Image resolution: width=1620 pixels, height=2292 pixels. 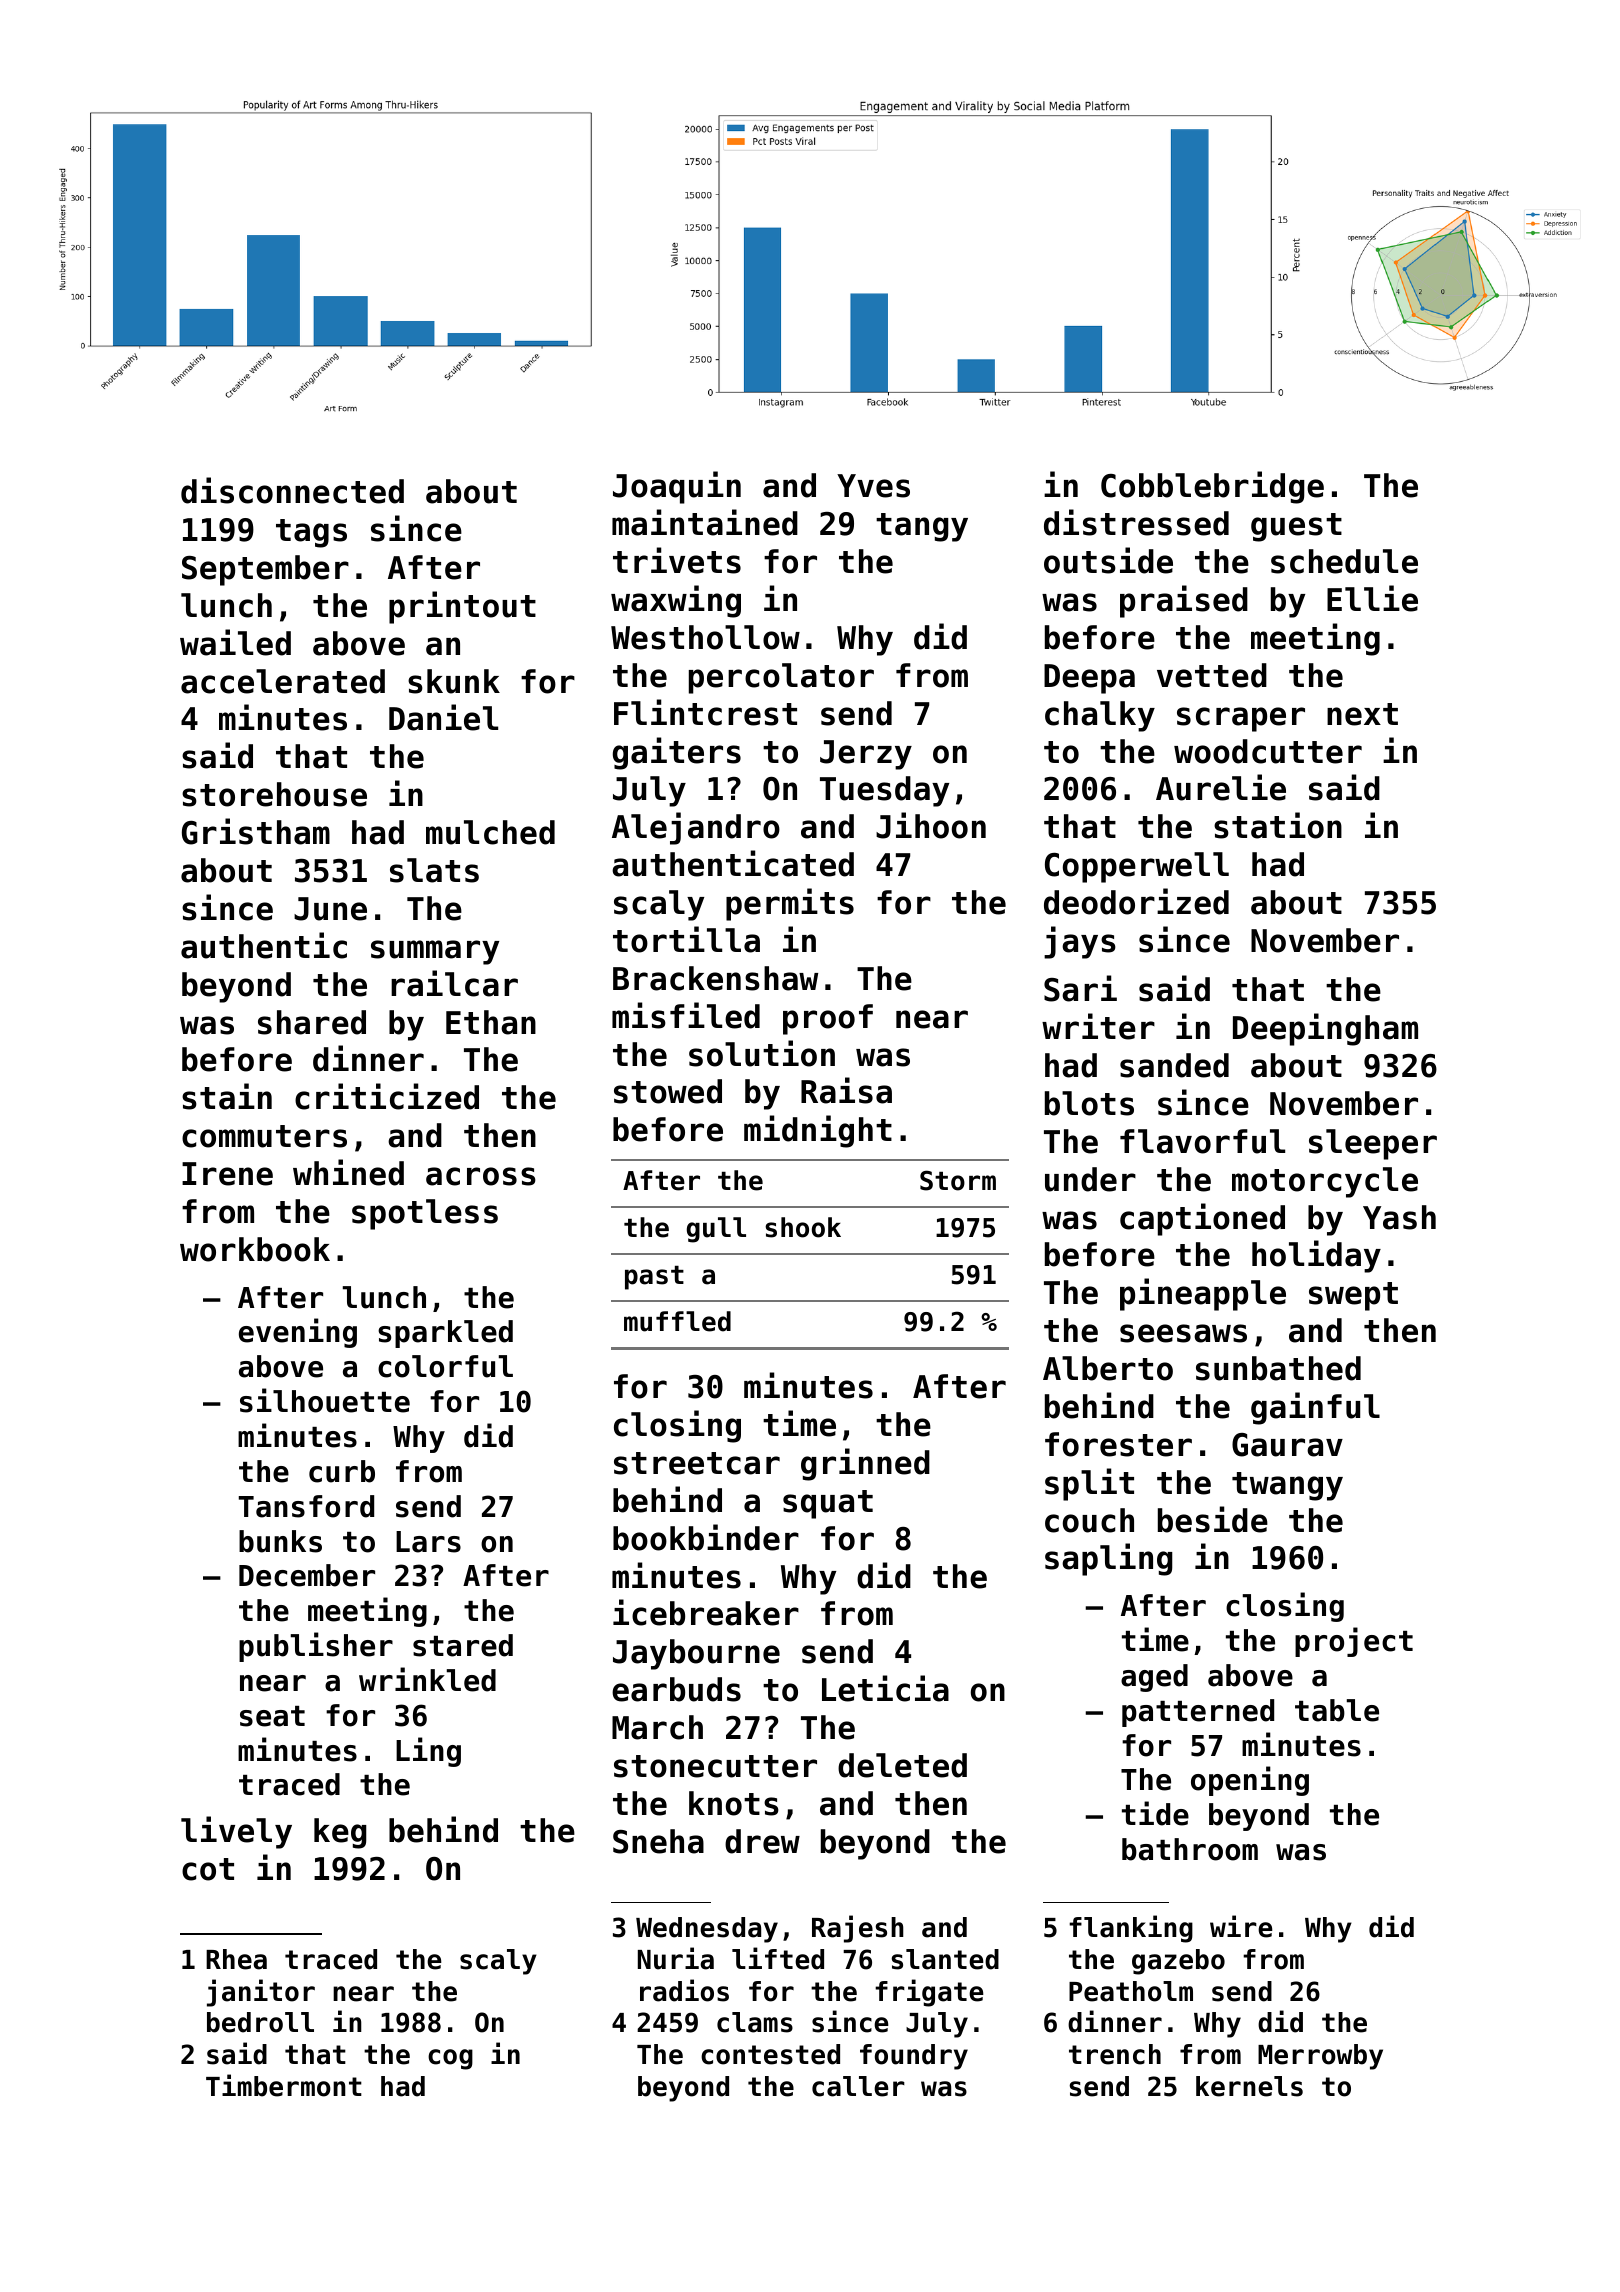 What do you see at coordinates (462, 607) in the image?
I see `printout` at bounding box center [462, 607].
